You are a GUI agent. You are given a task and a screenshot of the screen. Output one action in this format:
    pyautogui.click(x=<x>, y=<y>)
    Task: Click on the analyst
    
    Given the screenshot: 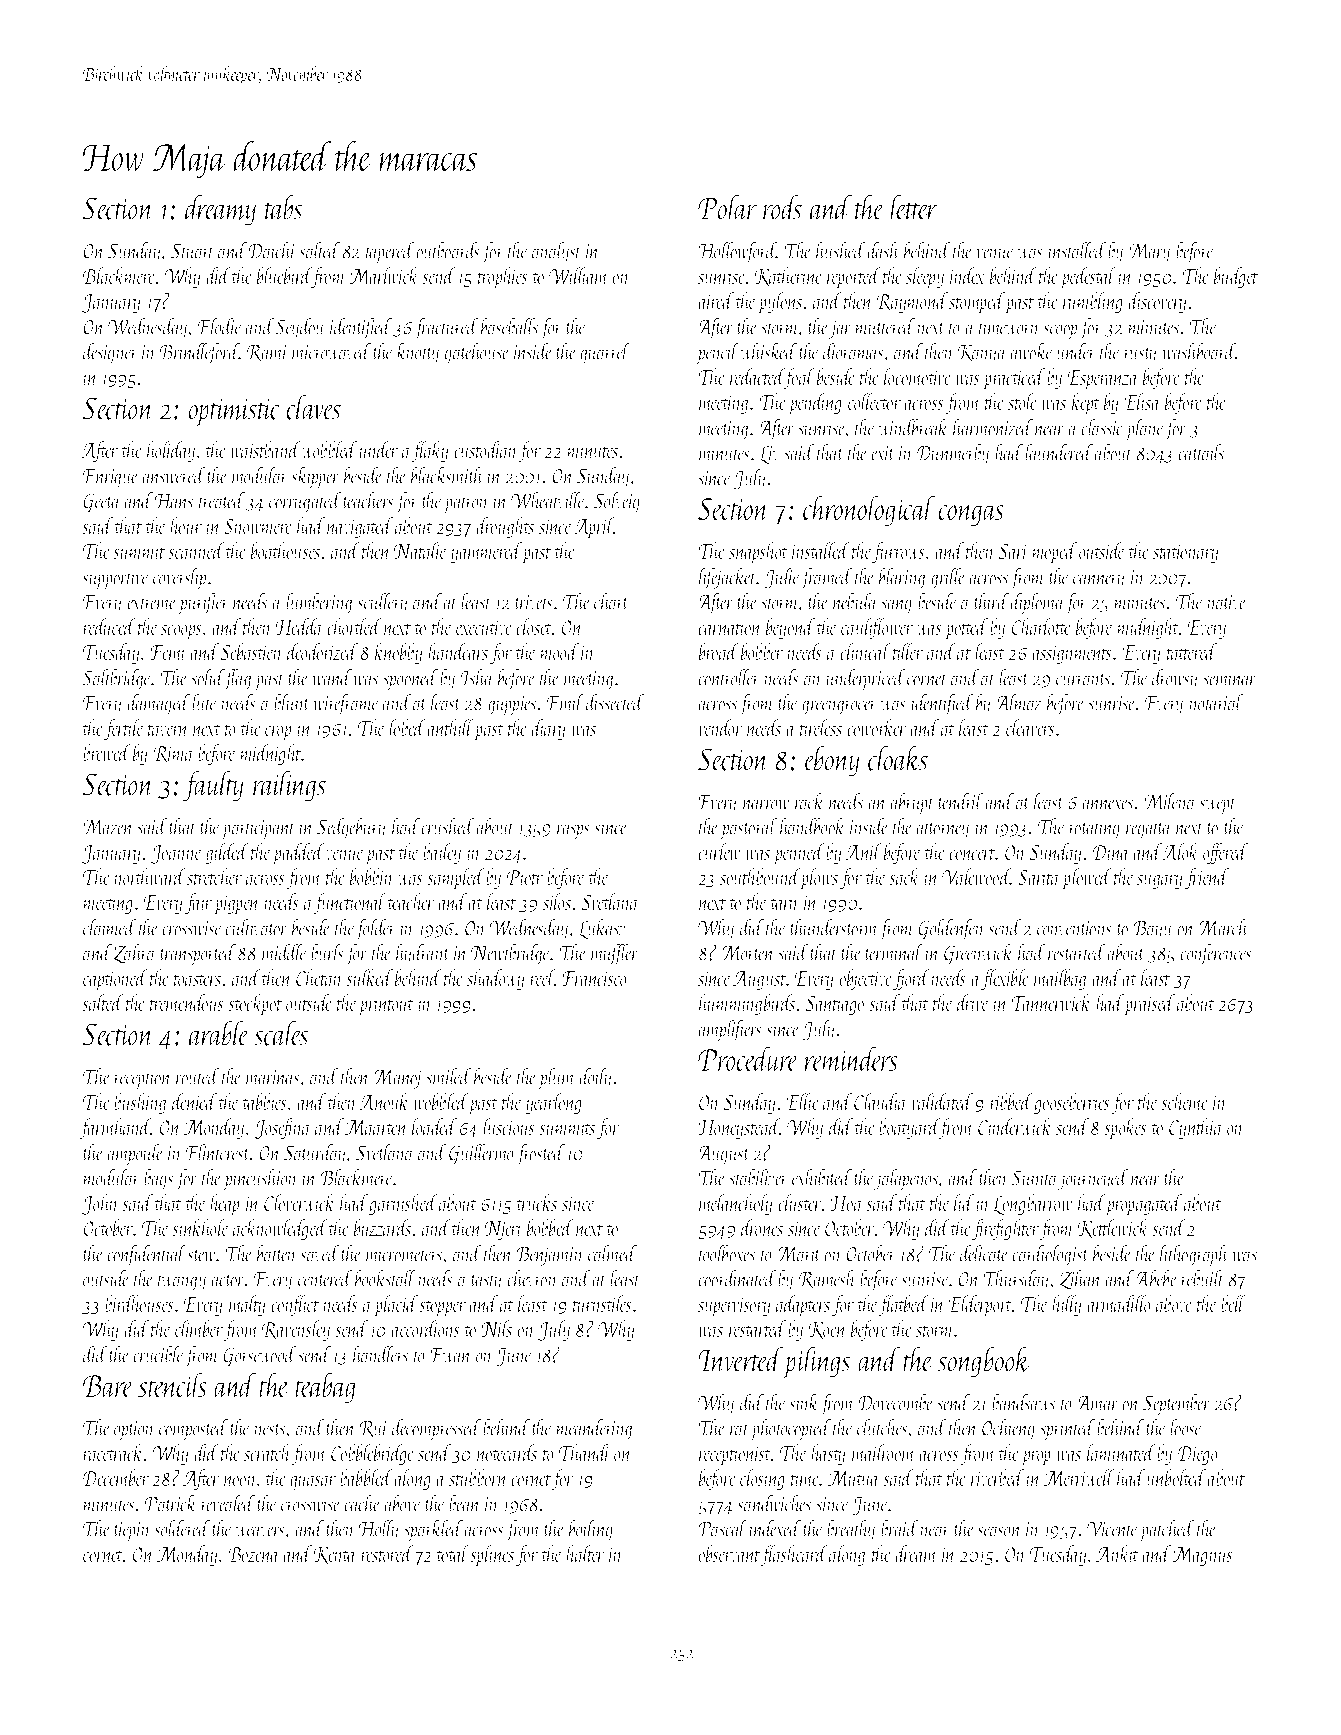 What is the action you would take?
    pyautogui.click(x=557, y=252)
